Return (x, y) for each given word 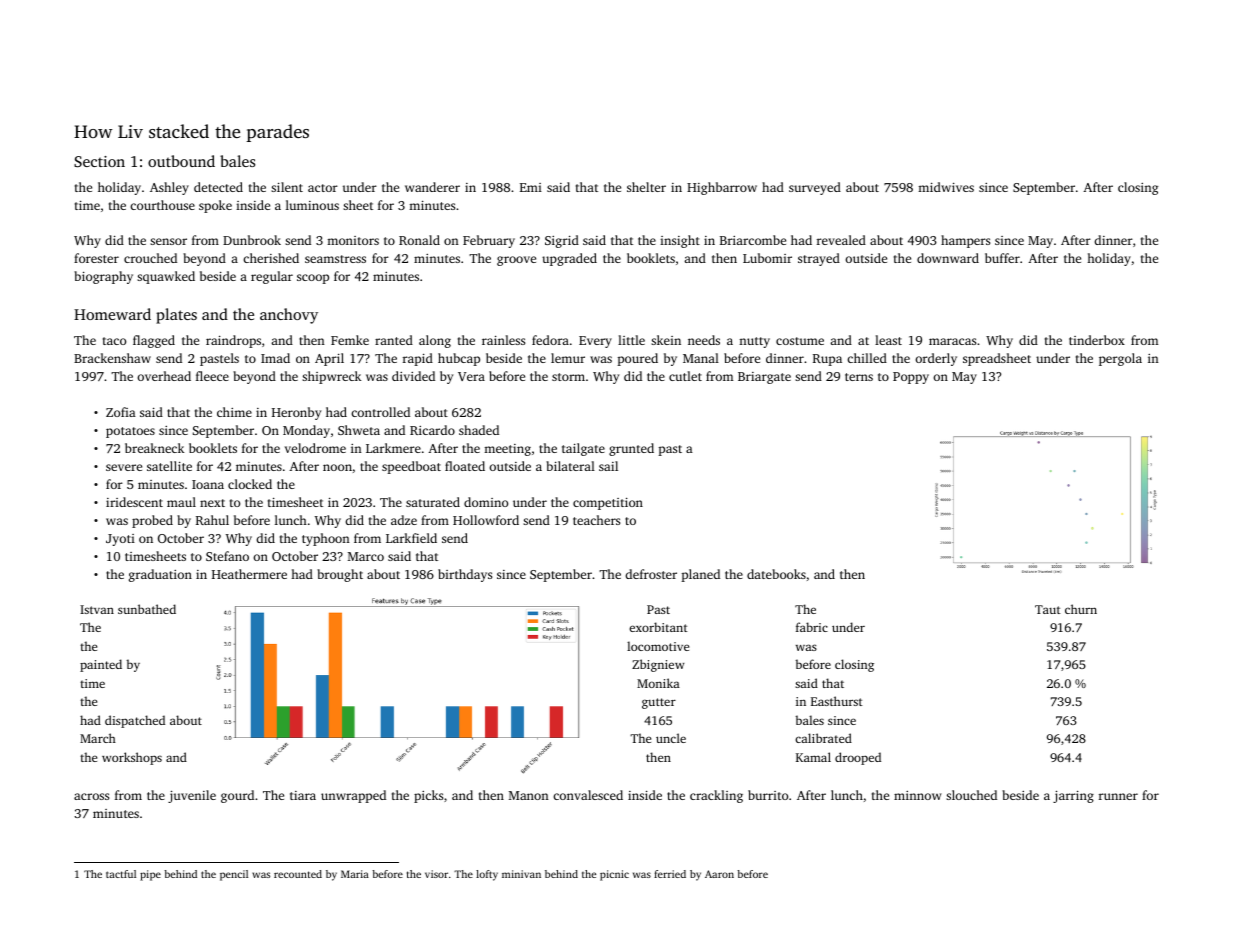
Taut (1048, 609)
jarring (1073, 796)
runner (1118, 796)
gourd (237, 796)
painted (101, 665)
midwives (946, 187)
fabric (812, 627)
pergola (1120, 359)
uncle (671, 738)
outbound (181, 161)
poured (637, 359)
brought (340, 575)
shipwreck (331, 377)
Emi (531, 187)
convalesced (588, 795)
